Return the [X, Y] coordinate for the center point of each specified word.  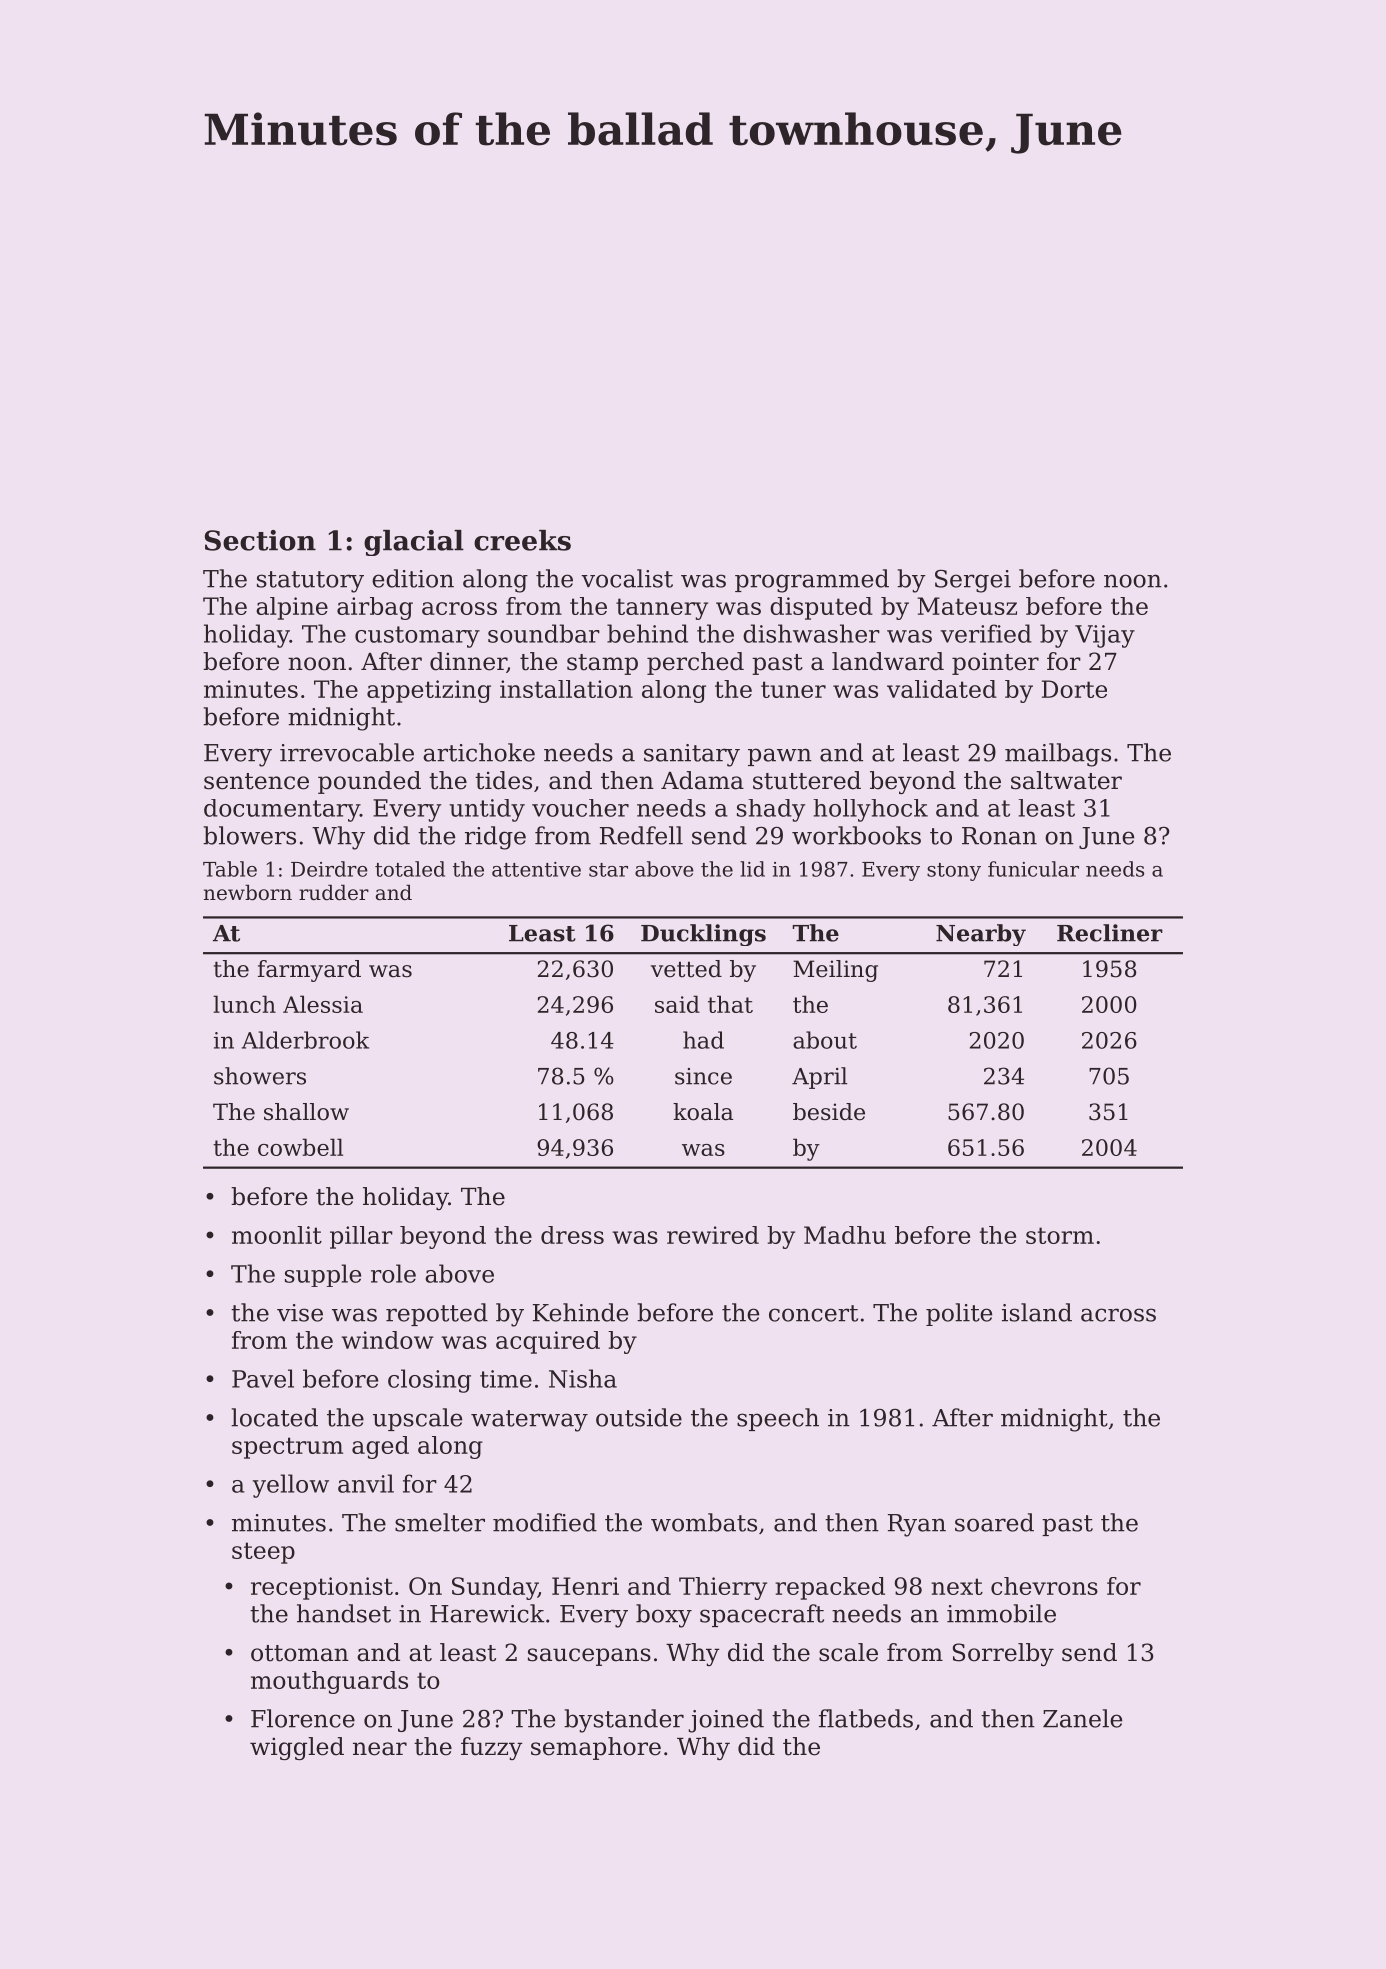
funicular [1033, 869]
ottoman [300, 1653]
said [677, 1004]
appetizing [429, 691]
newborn [248, 892]
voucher [580, 808]
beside [829, 1112]
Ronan [999, 836]
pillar [361, 1237]
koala [703, 1112]
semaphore [596, 1748]
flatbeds [866, 1718]
